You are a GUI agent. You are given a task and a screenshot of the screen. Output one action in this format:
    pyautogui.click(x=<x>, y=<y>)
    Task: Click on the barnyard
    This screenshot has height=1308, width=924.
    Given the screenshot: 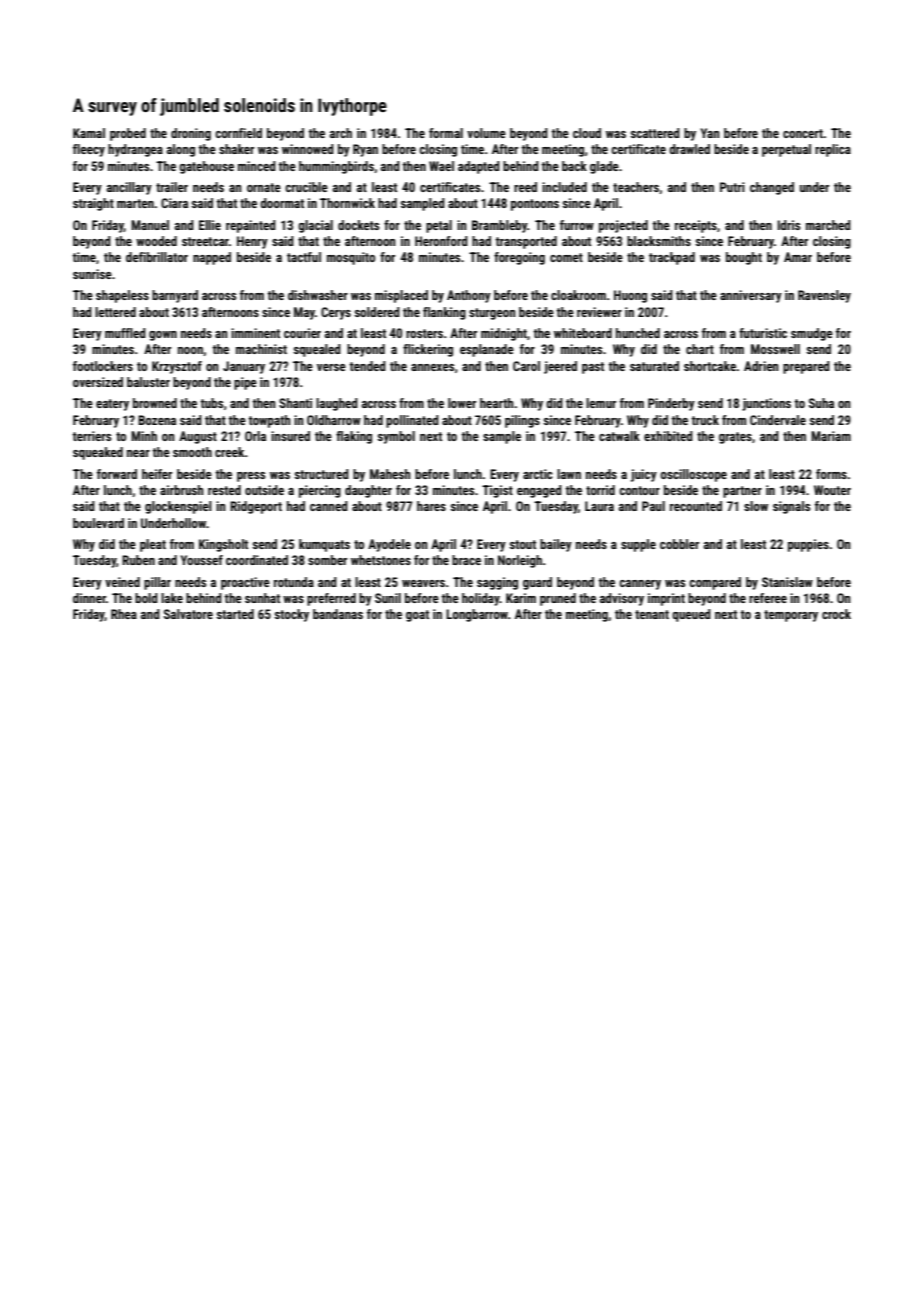 What is the action you would take?
    pyautogui.click(x=175, y=296)
